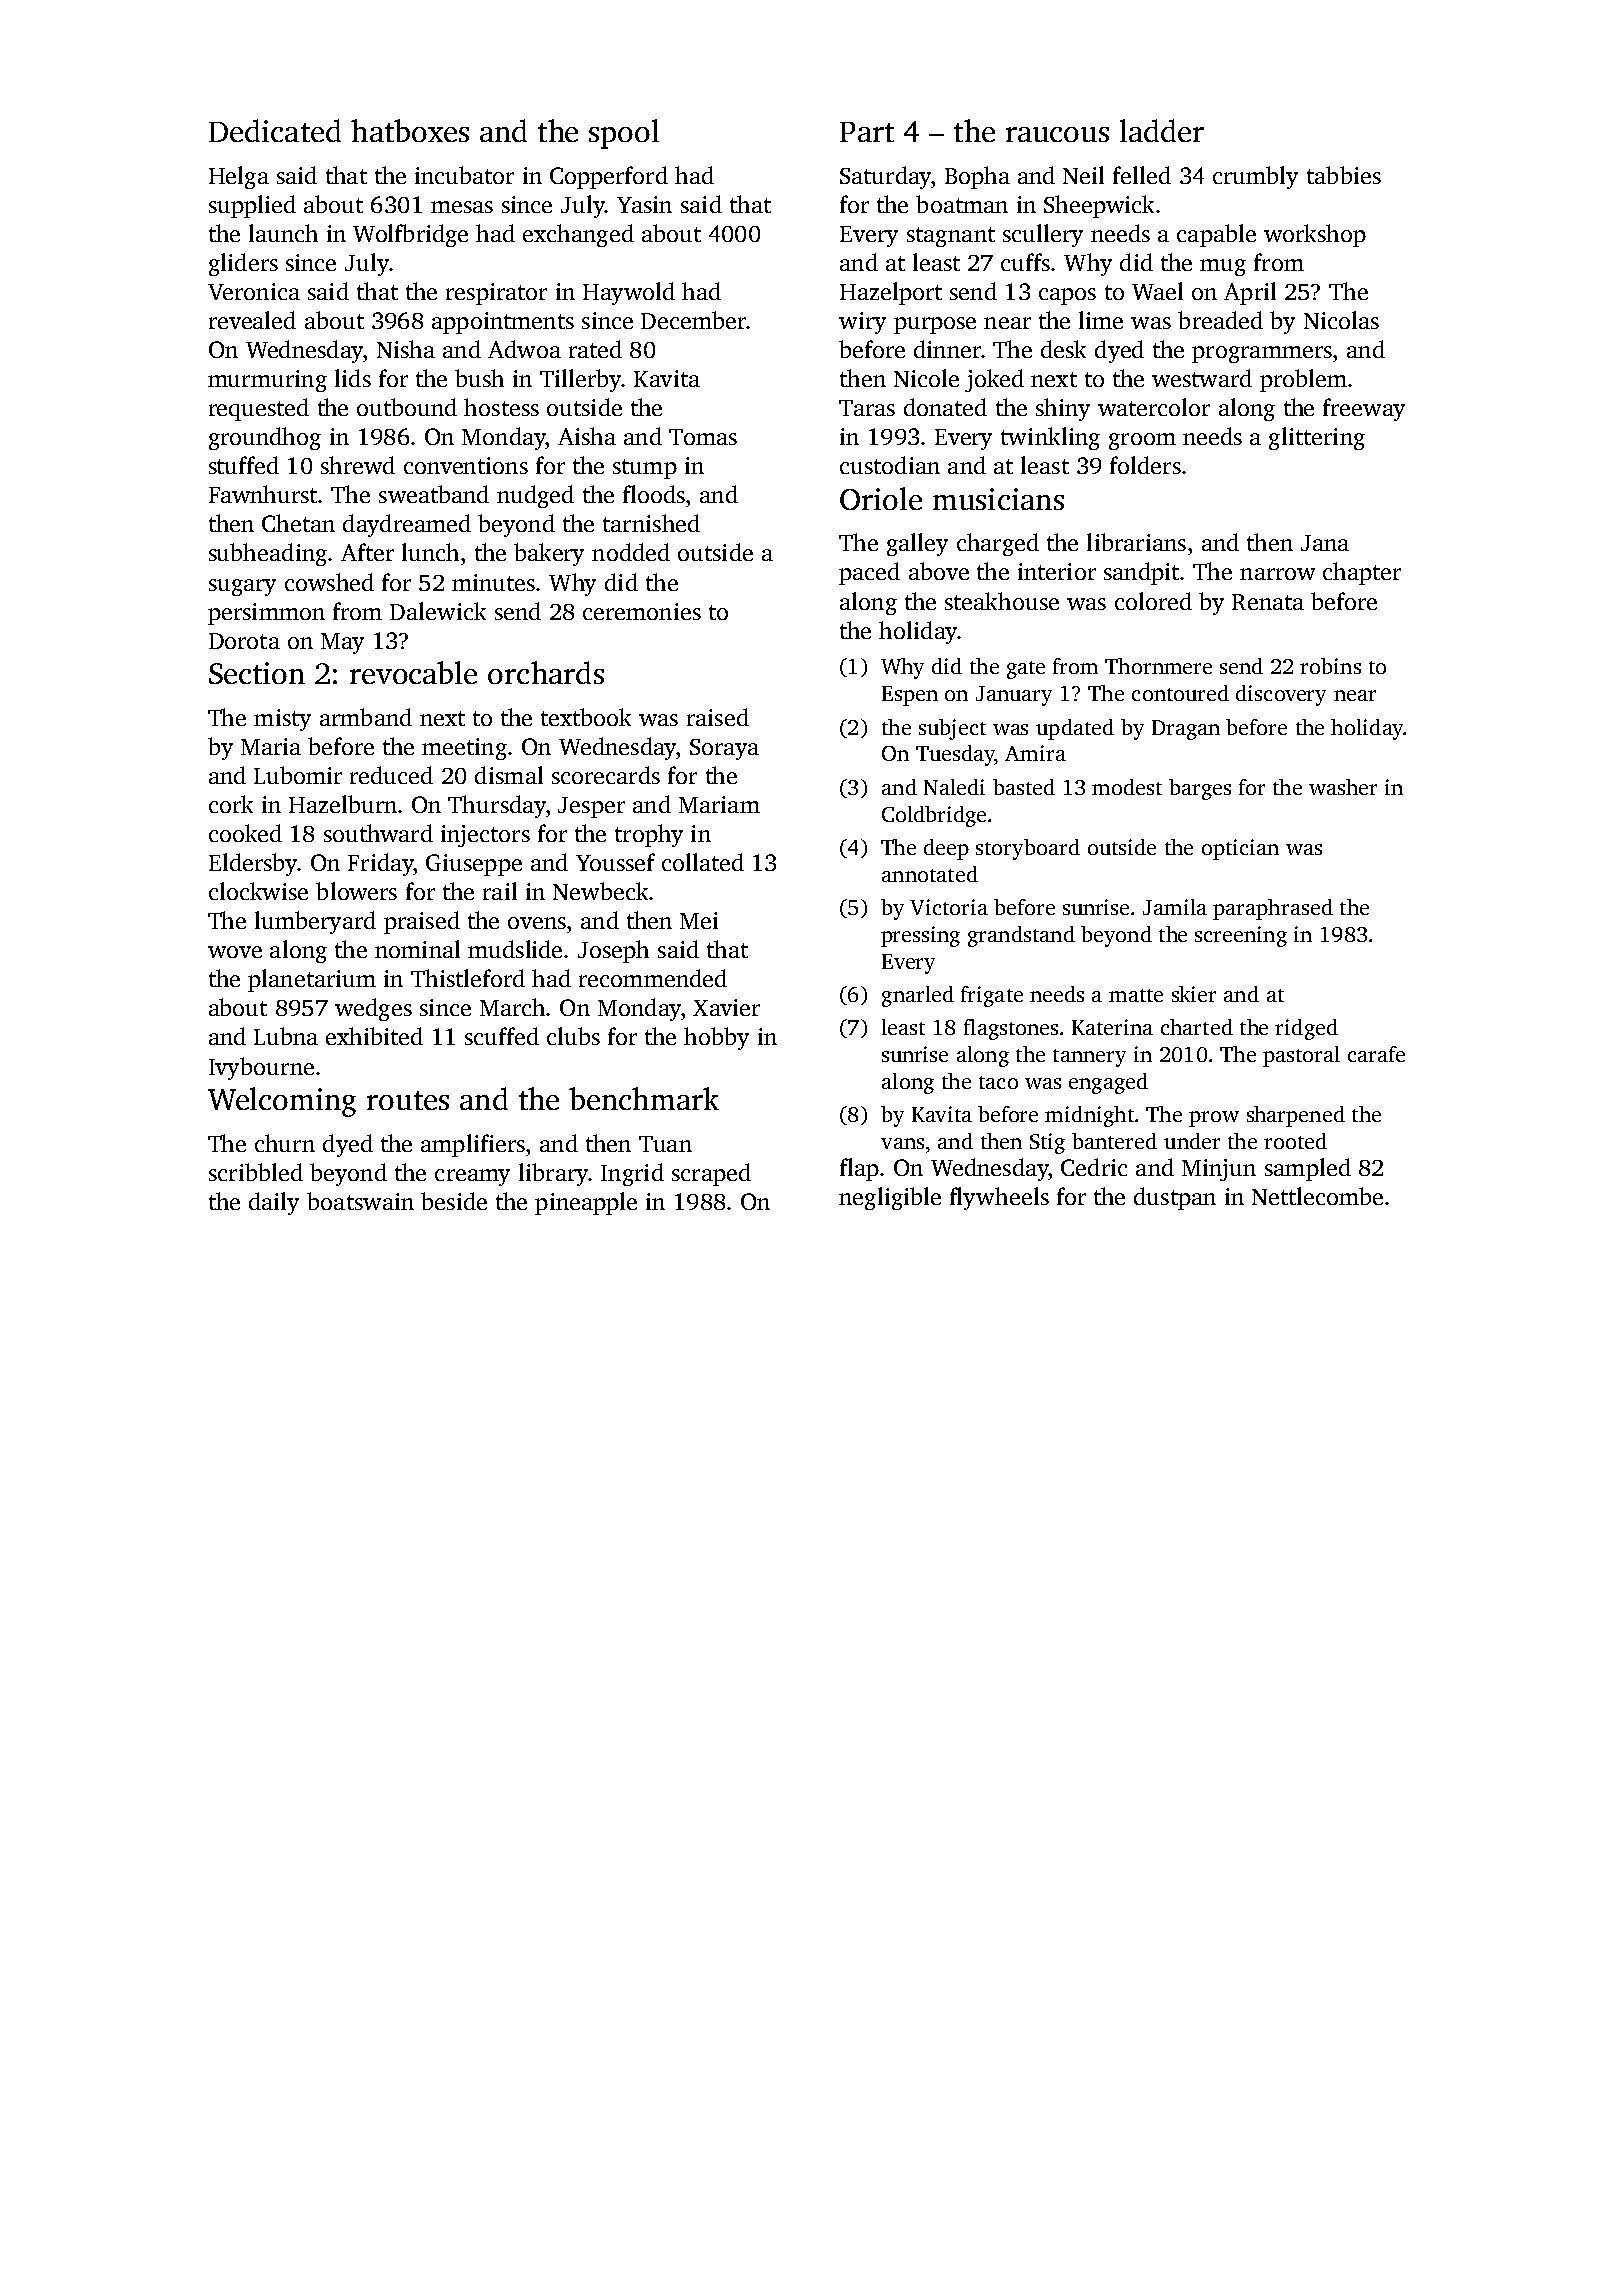 The width and height of the image is (1620, 2292). What do you see at coordinates (258, 891) in the image?
I see `clockwise` at bounding box center [258, 891].
